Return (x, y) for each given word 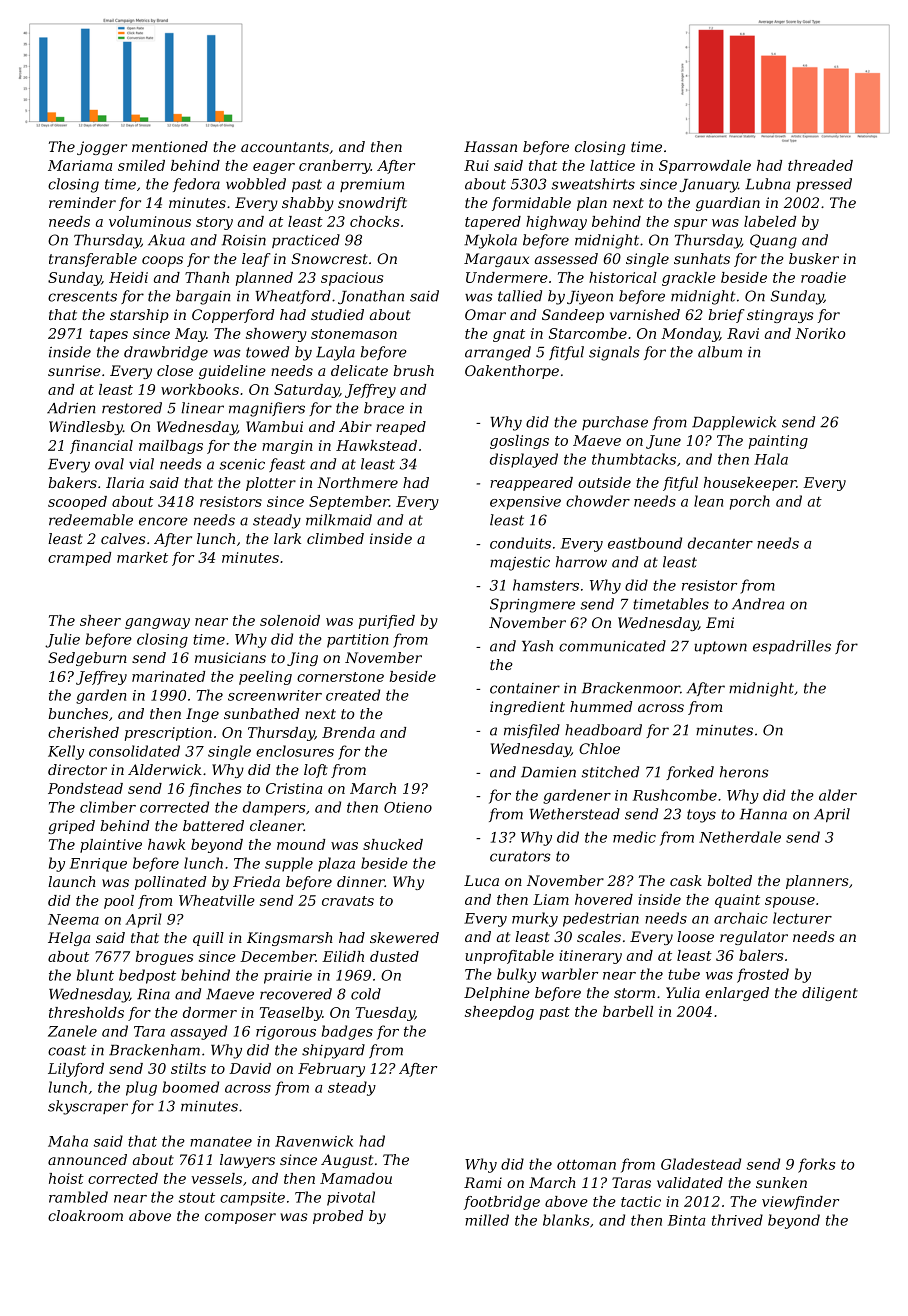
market (142, 557)
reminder (82, 202)
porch (750, 502)
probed (338, 1217)
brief (726, 316)
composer (240, 1218)
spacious (352, 279)
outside (604, 482)
